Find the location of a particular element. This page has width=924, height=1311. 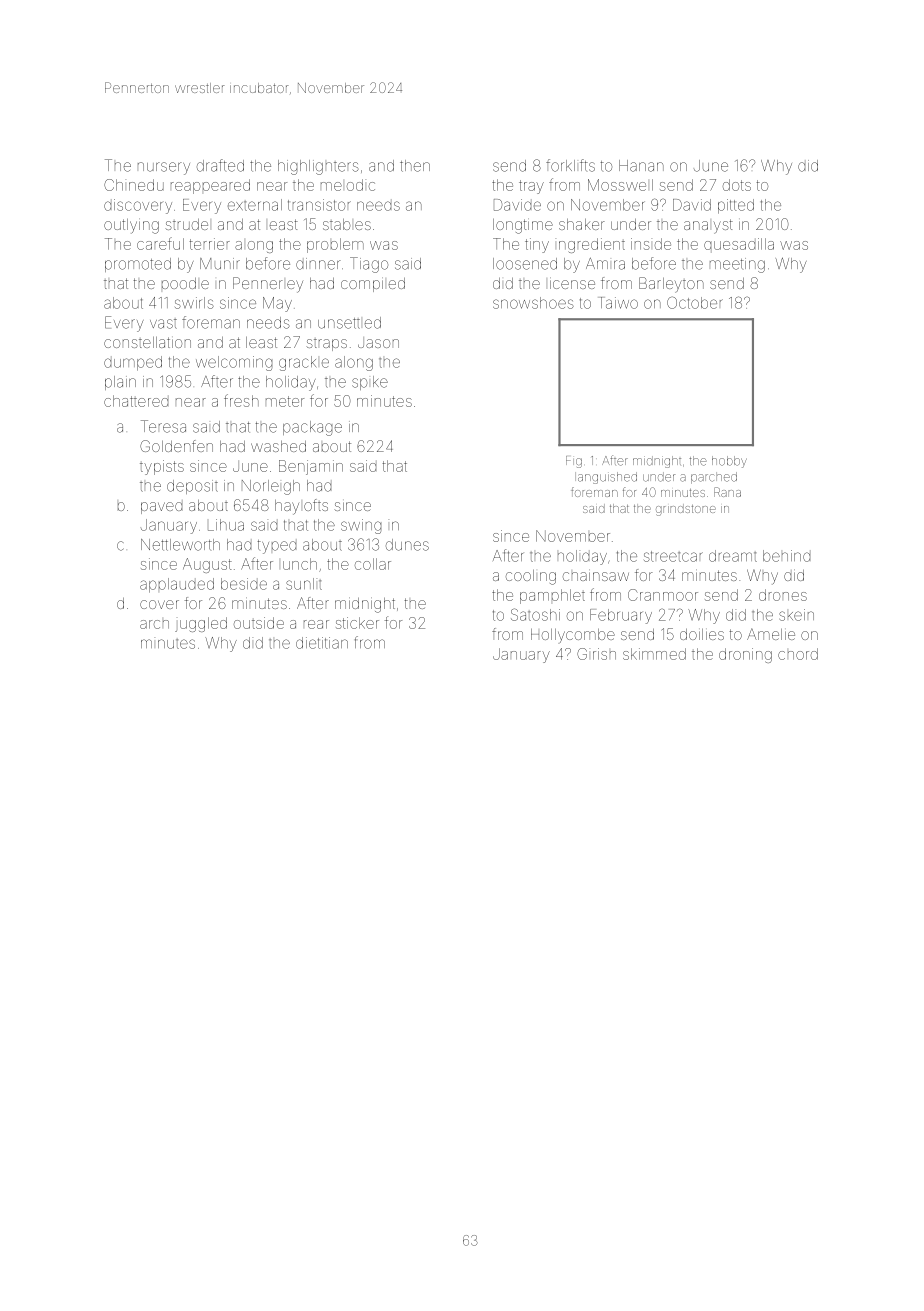

Nettleworth is located at coordinates (180, 545).
